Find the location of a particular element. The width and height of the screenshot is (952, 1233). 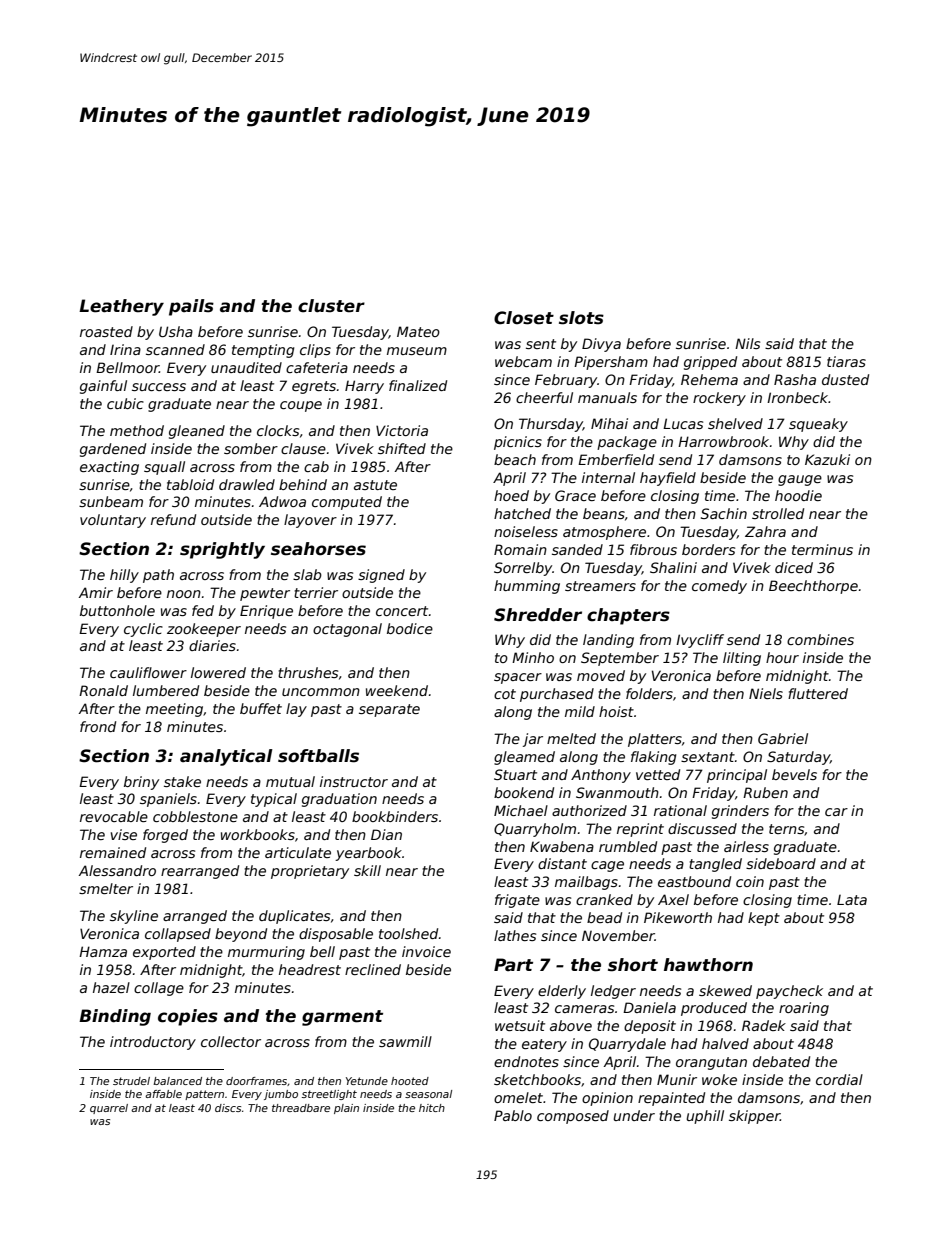

shifted is located at coordinates (402, 448).
